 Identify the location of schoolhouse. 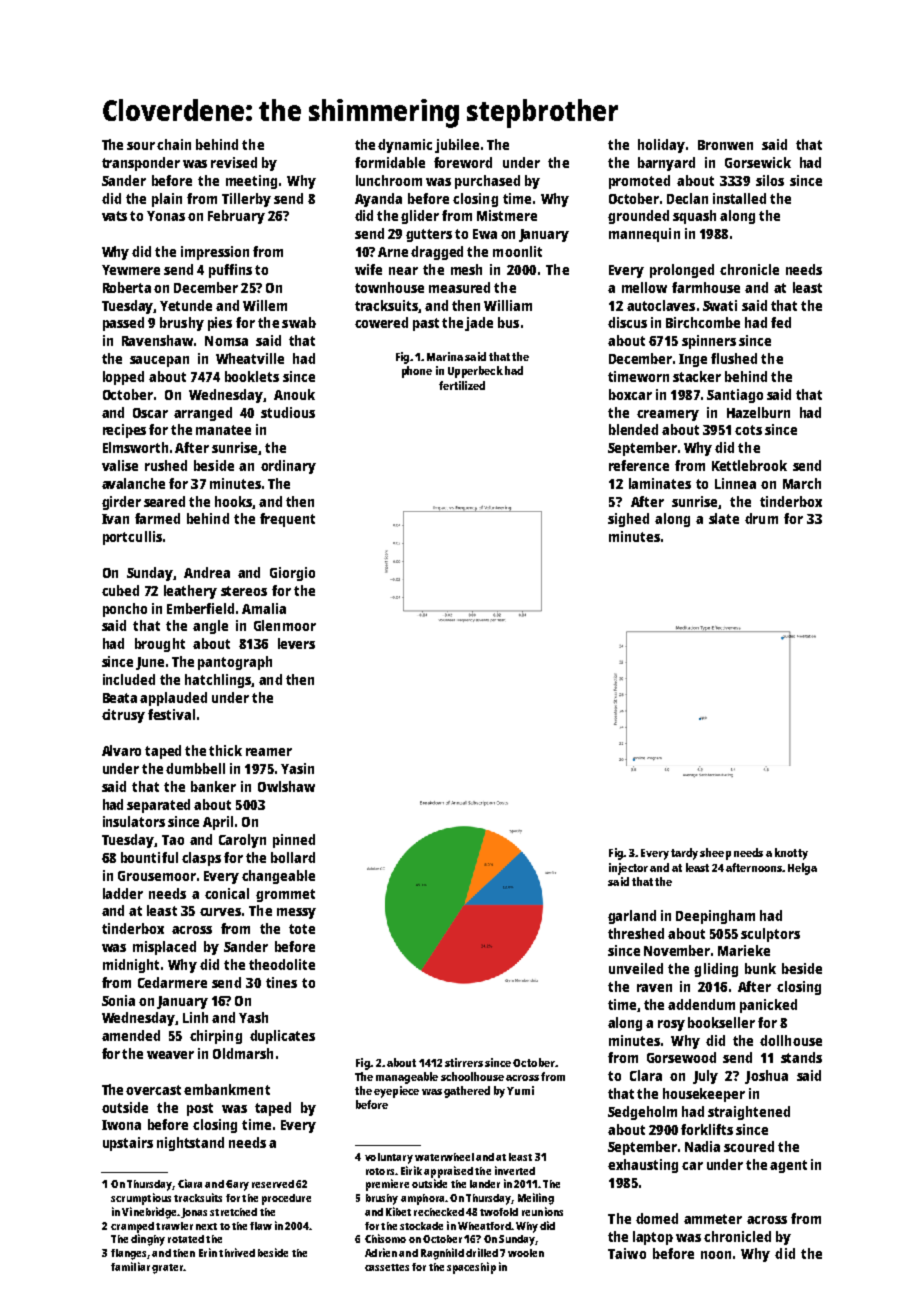
(472, 1076).
